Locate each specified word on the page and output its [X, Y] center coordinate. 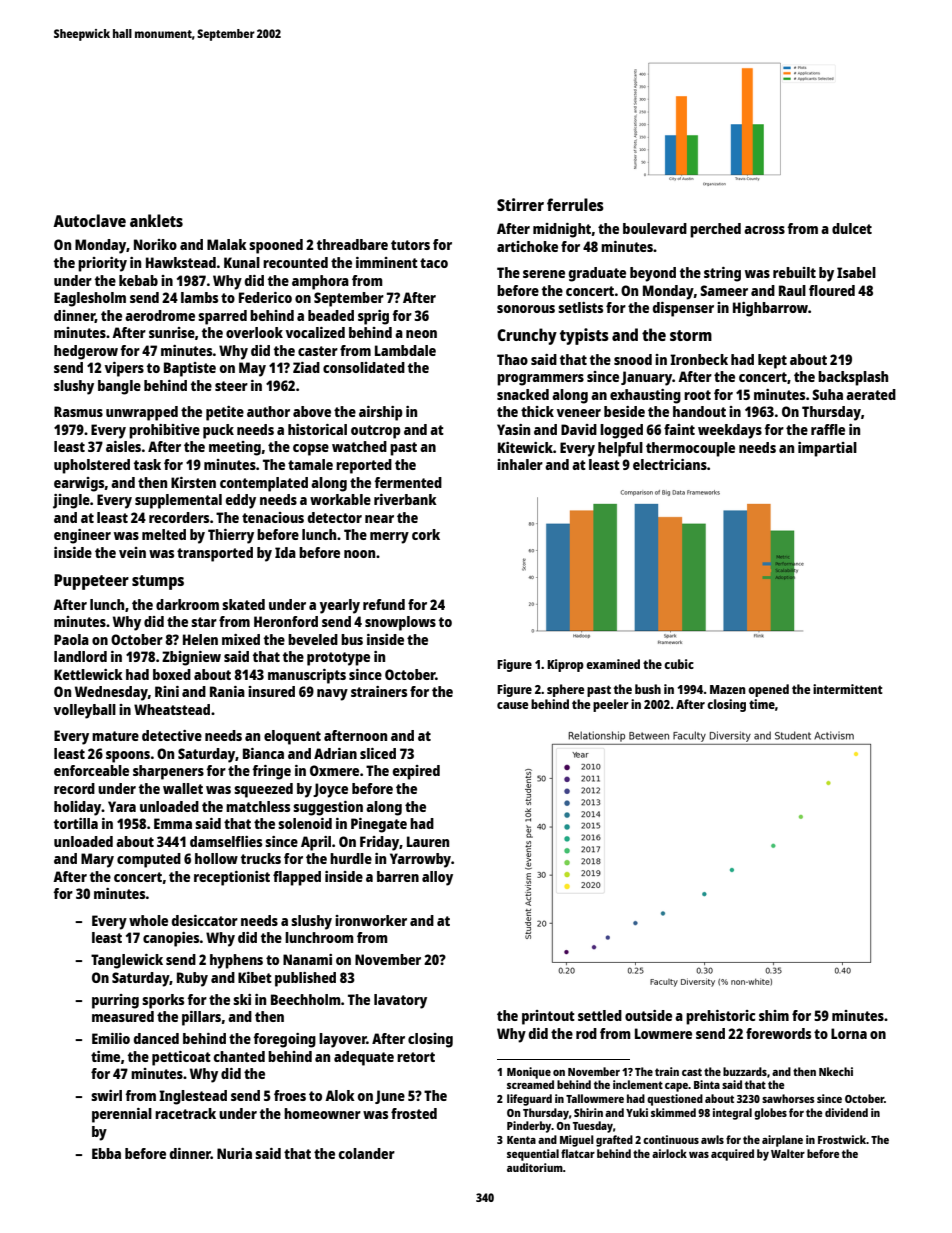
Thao [512, 359]
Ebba [106, 1153]
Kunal [242, 262]
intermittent [848, 689]
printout [548, 1017]
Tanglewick [127, 961]
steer [231, 386]
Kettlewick [88, 674]
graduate [597, 274]
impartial [827, 449]
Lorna [849, 1033]
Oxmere [334, 770]
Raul [792, 290]
